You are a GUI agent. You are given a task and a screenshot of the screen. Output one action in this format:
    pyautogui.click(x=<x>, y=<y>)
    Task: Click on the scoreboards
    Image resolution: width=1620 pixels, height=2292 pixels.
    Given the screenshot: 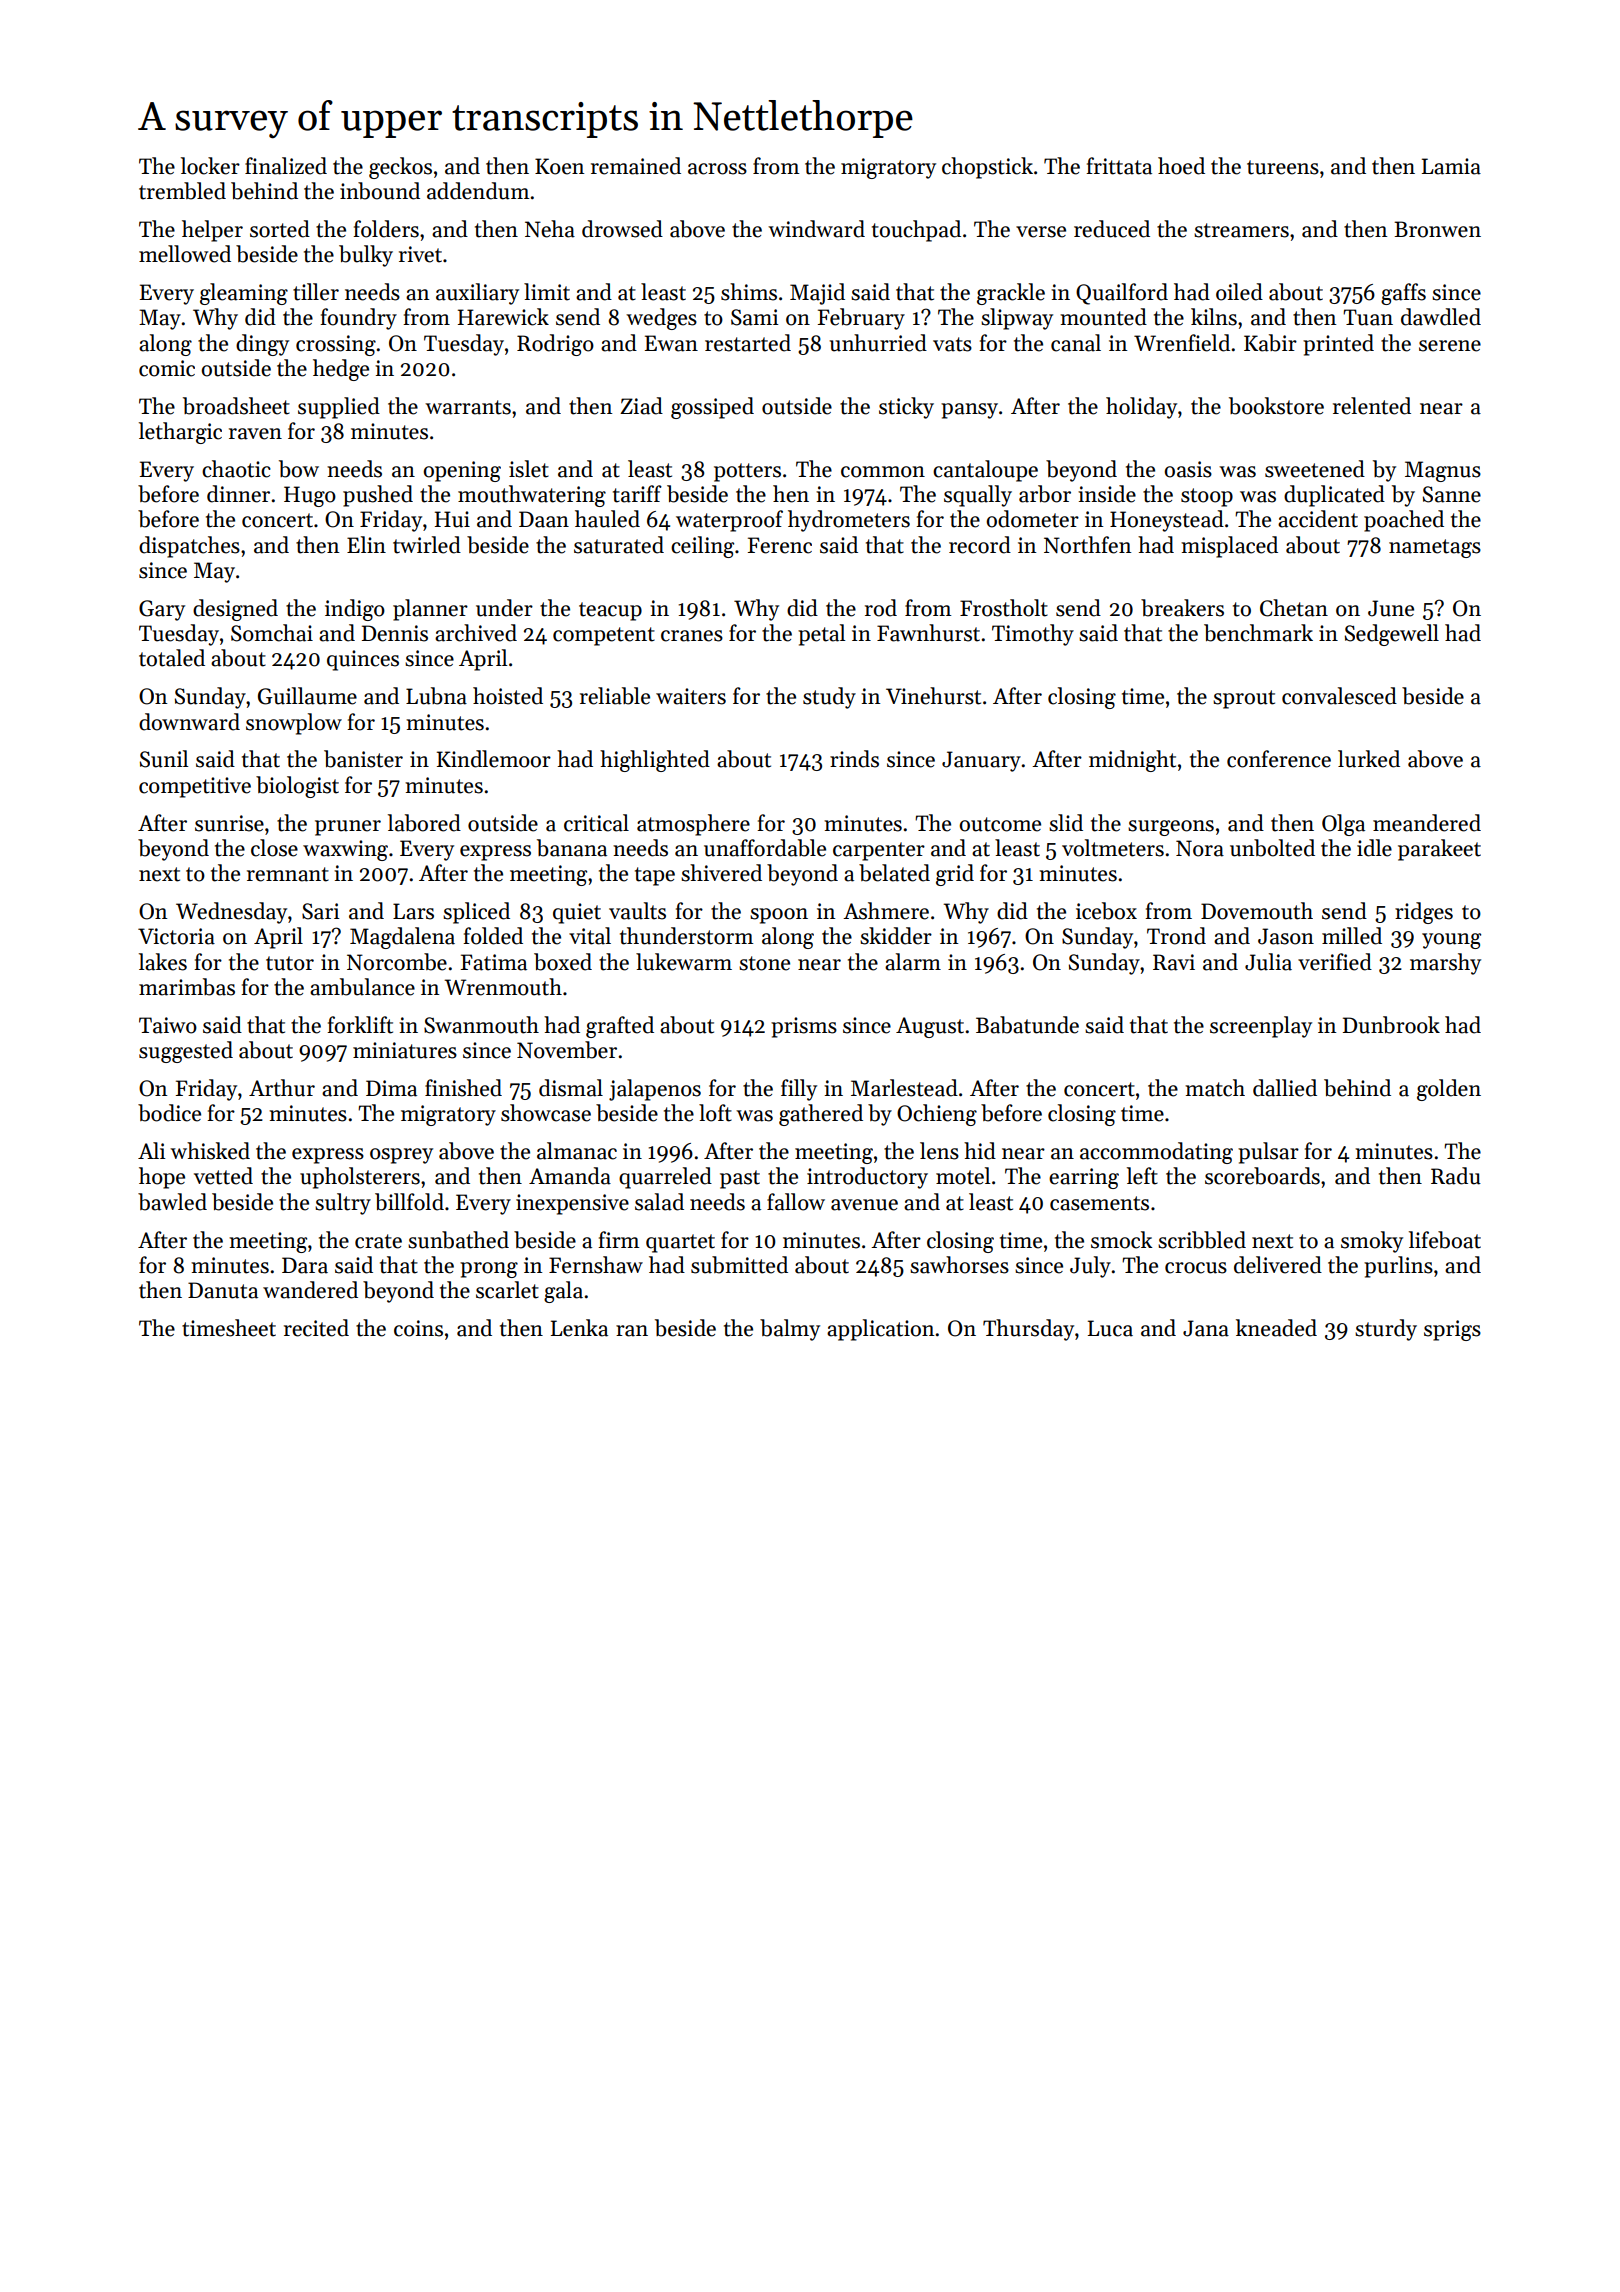 What is the action you would take?
    pyautogui.click(x=1262, y=1176)
